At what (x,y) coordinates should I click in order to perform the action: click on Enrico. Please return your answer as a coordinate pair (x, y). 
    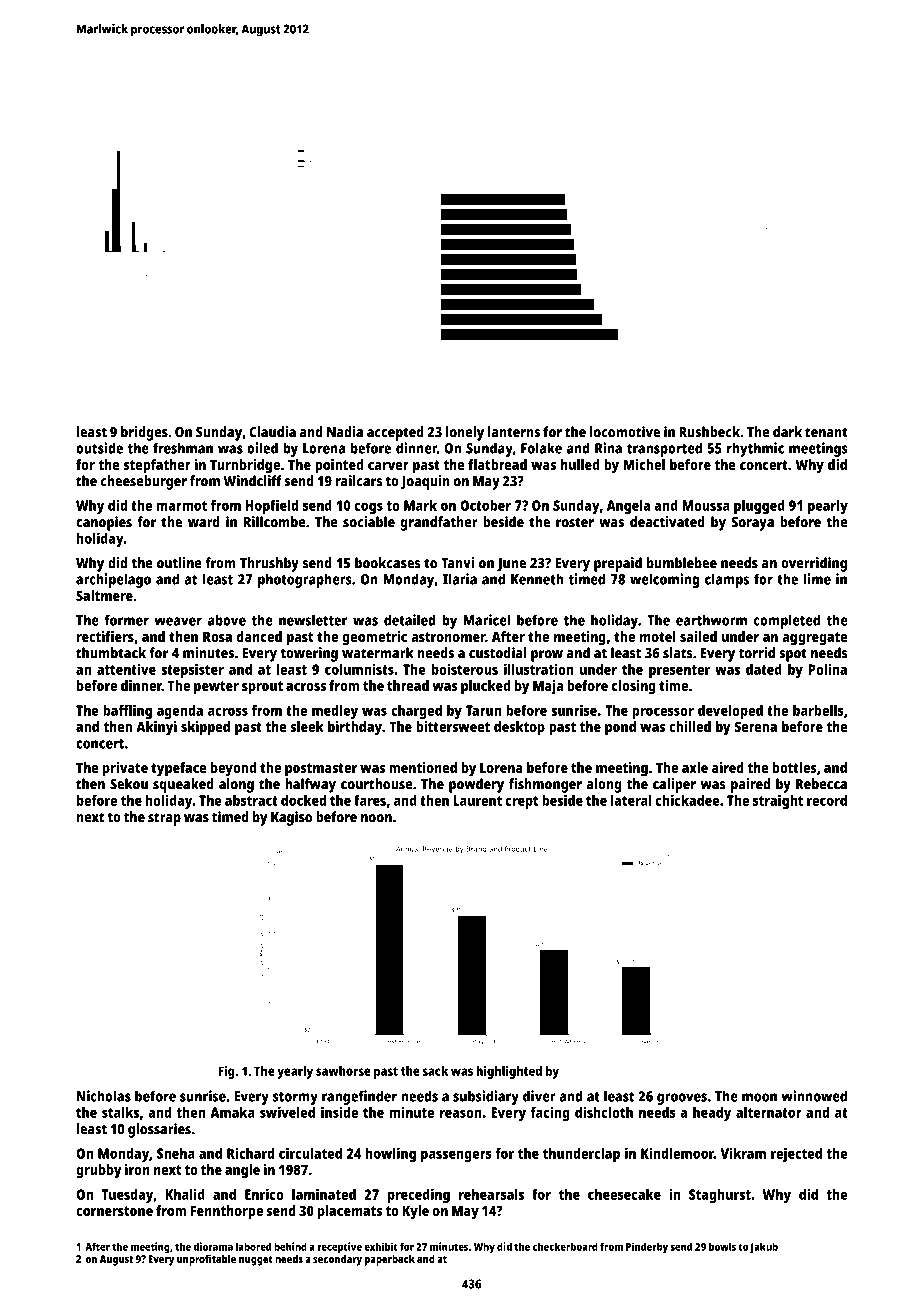
    Looking at the image, I should click on (264, 1194).
